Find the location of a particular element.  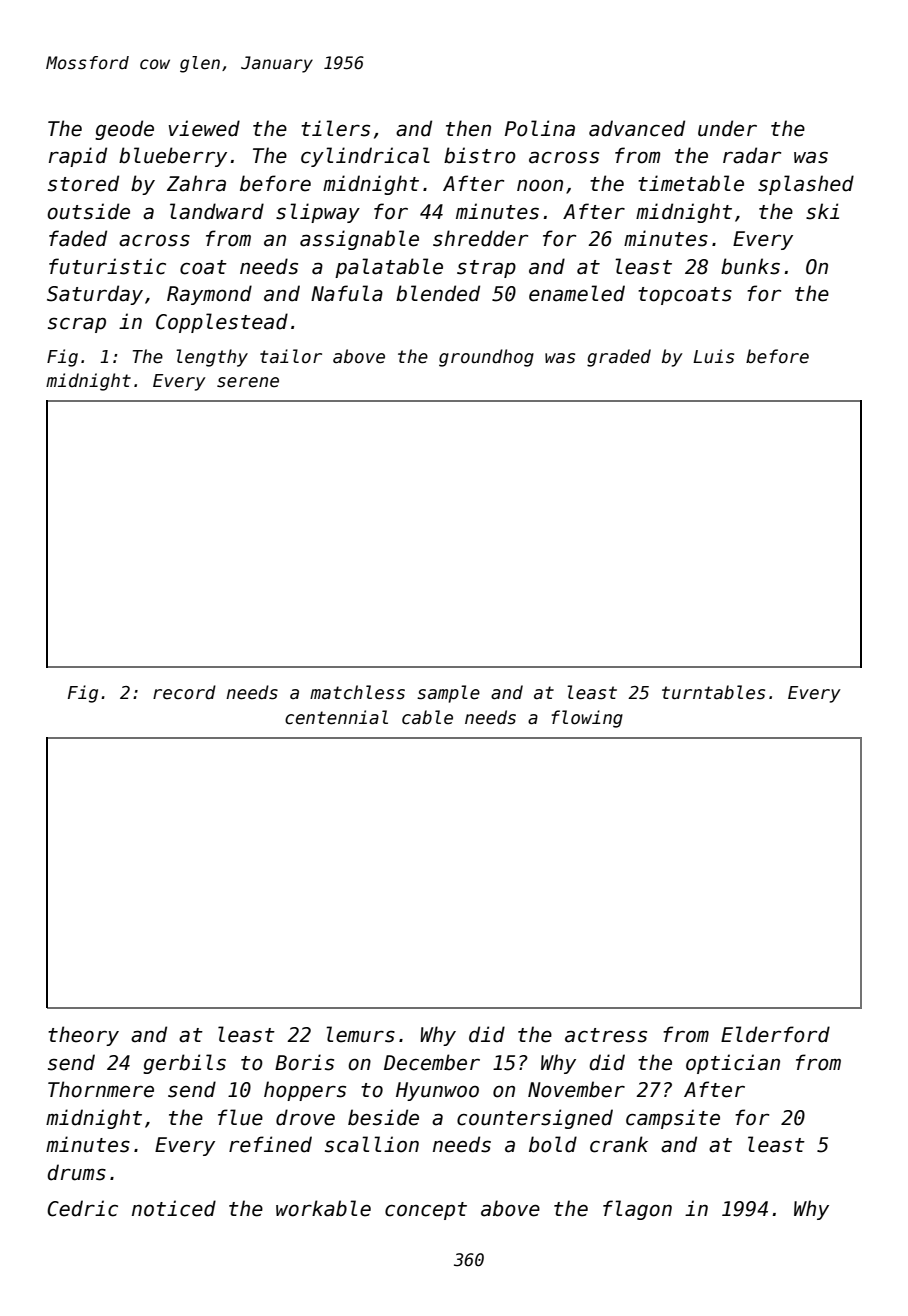

turntables is located at coordinates (713, 692).
